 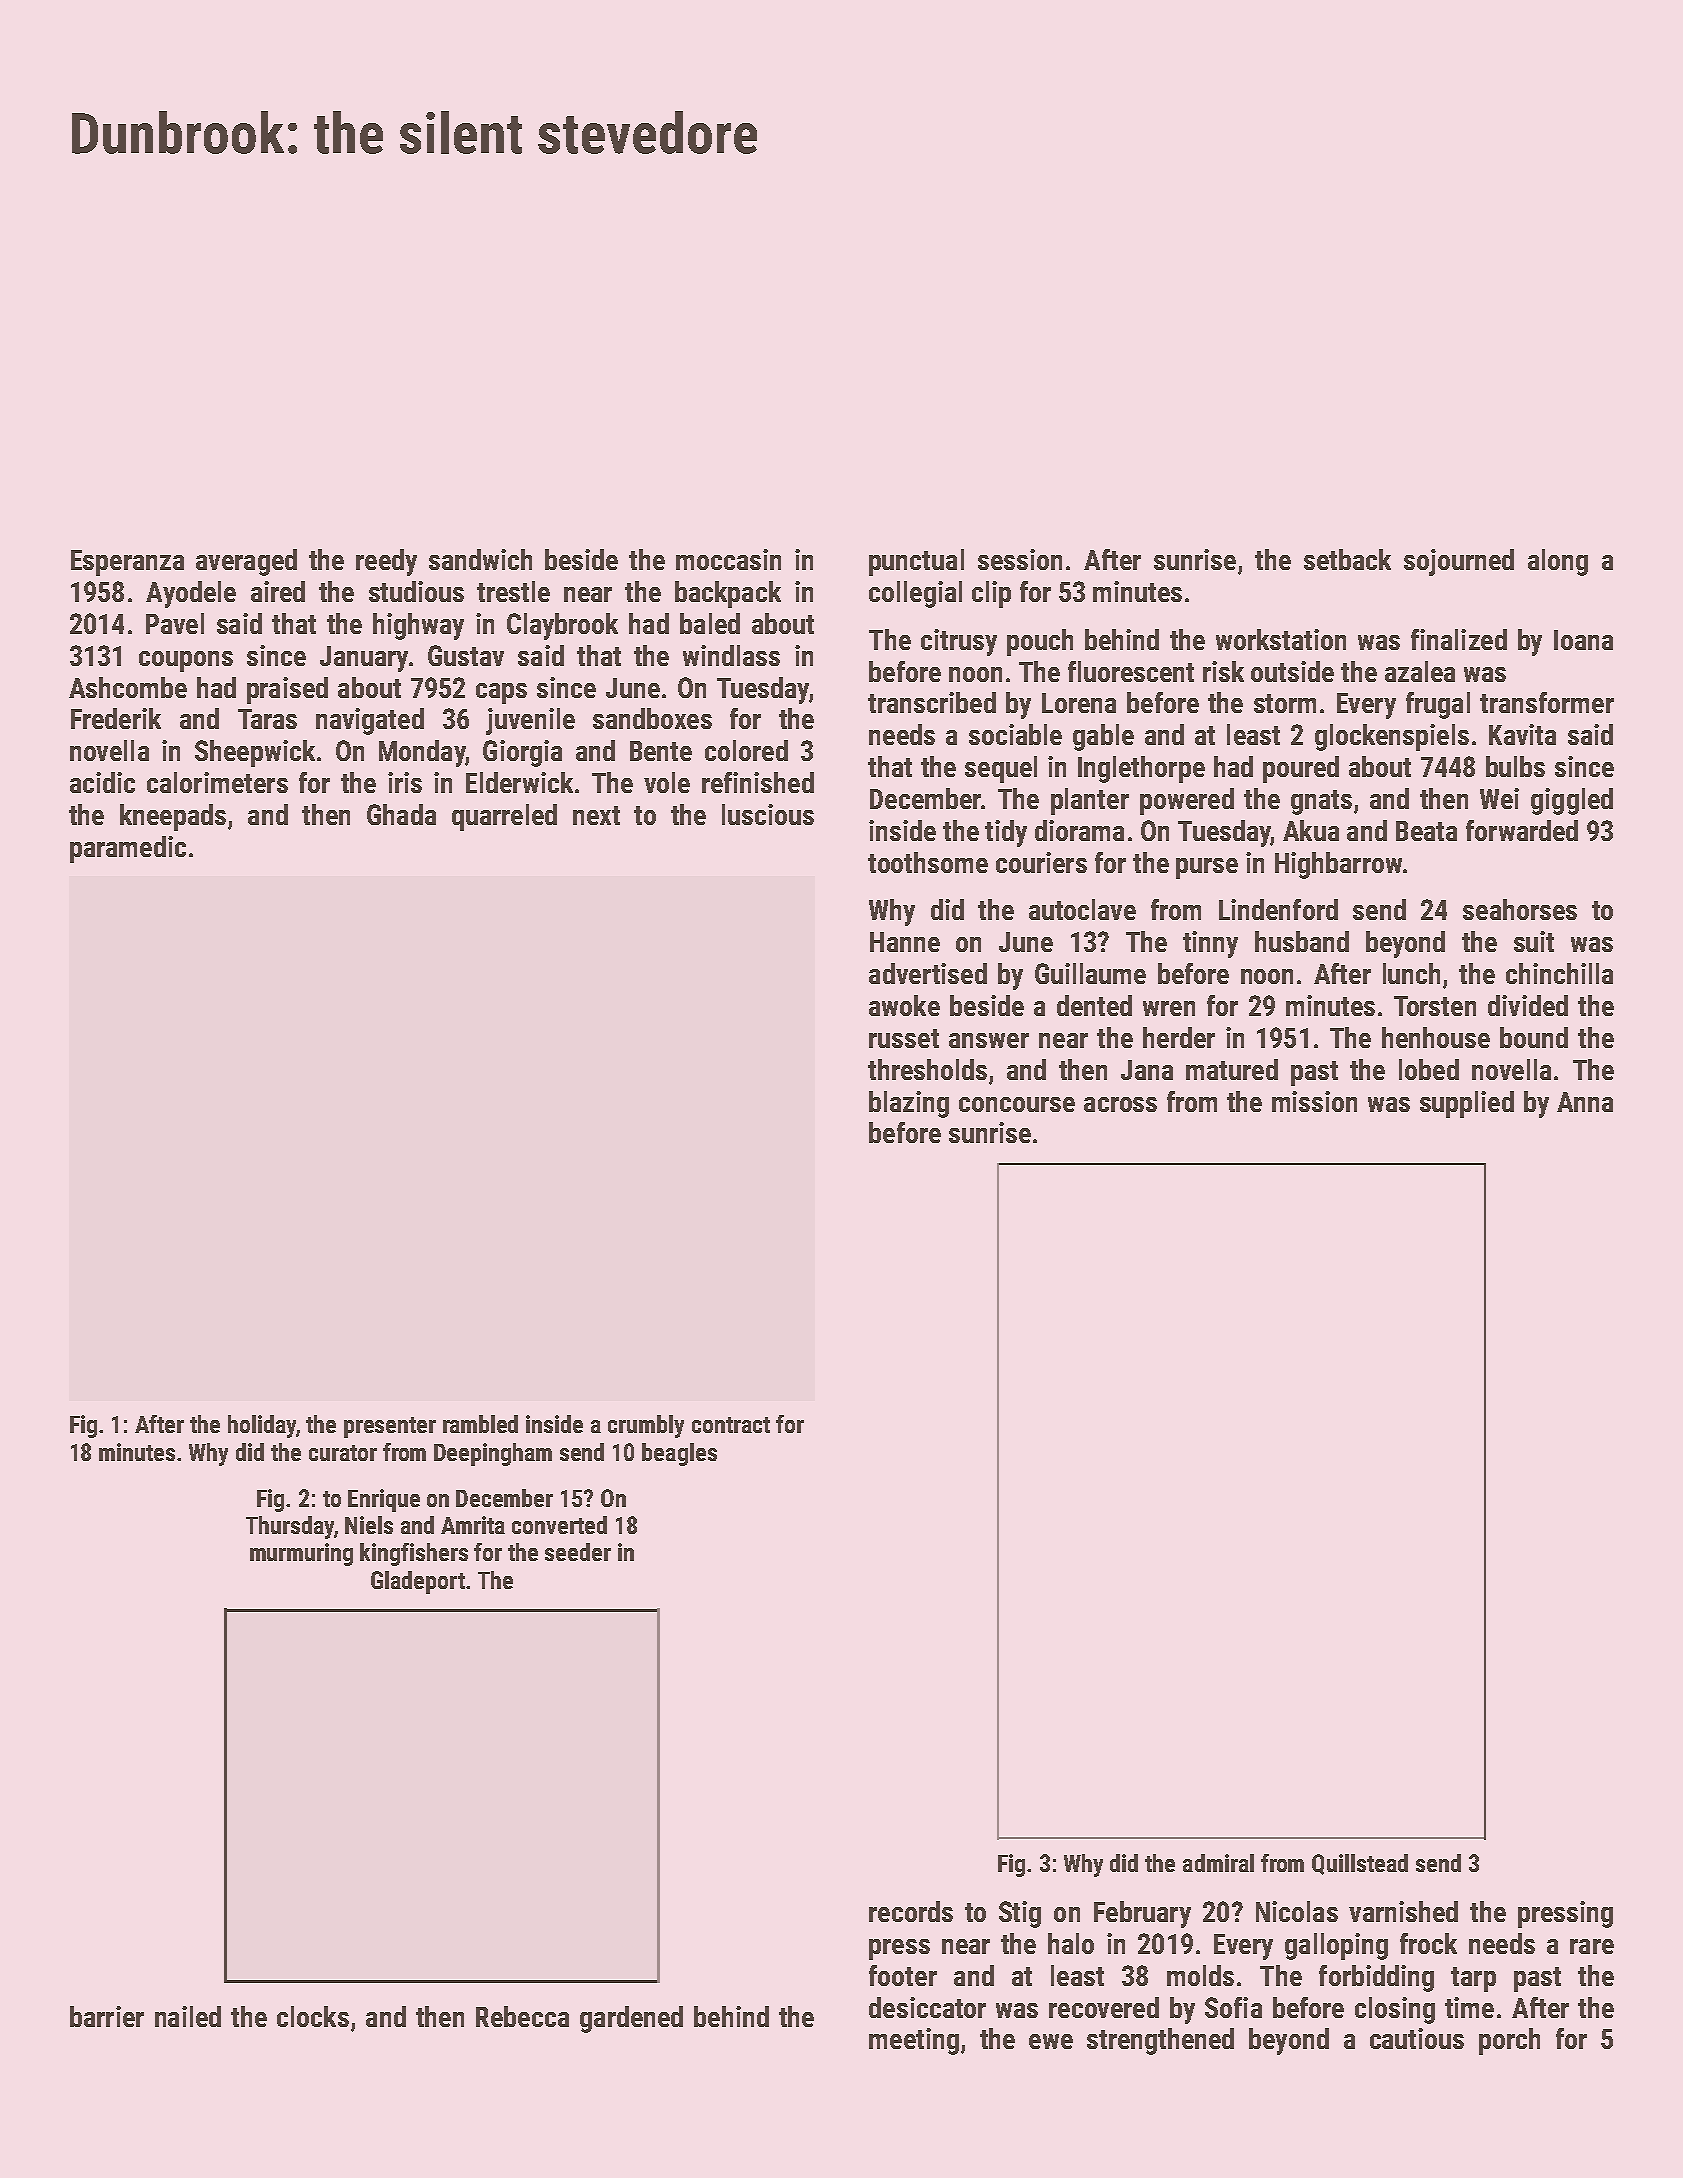 What do you see at coordinates (915, 594) in the screenshot?
I see `collegial` at bounding box center [915, 594].
